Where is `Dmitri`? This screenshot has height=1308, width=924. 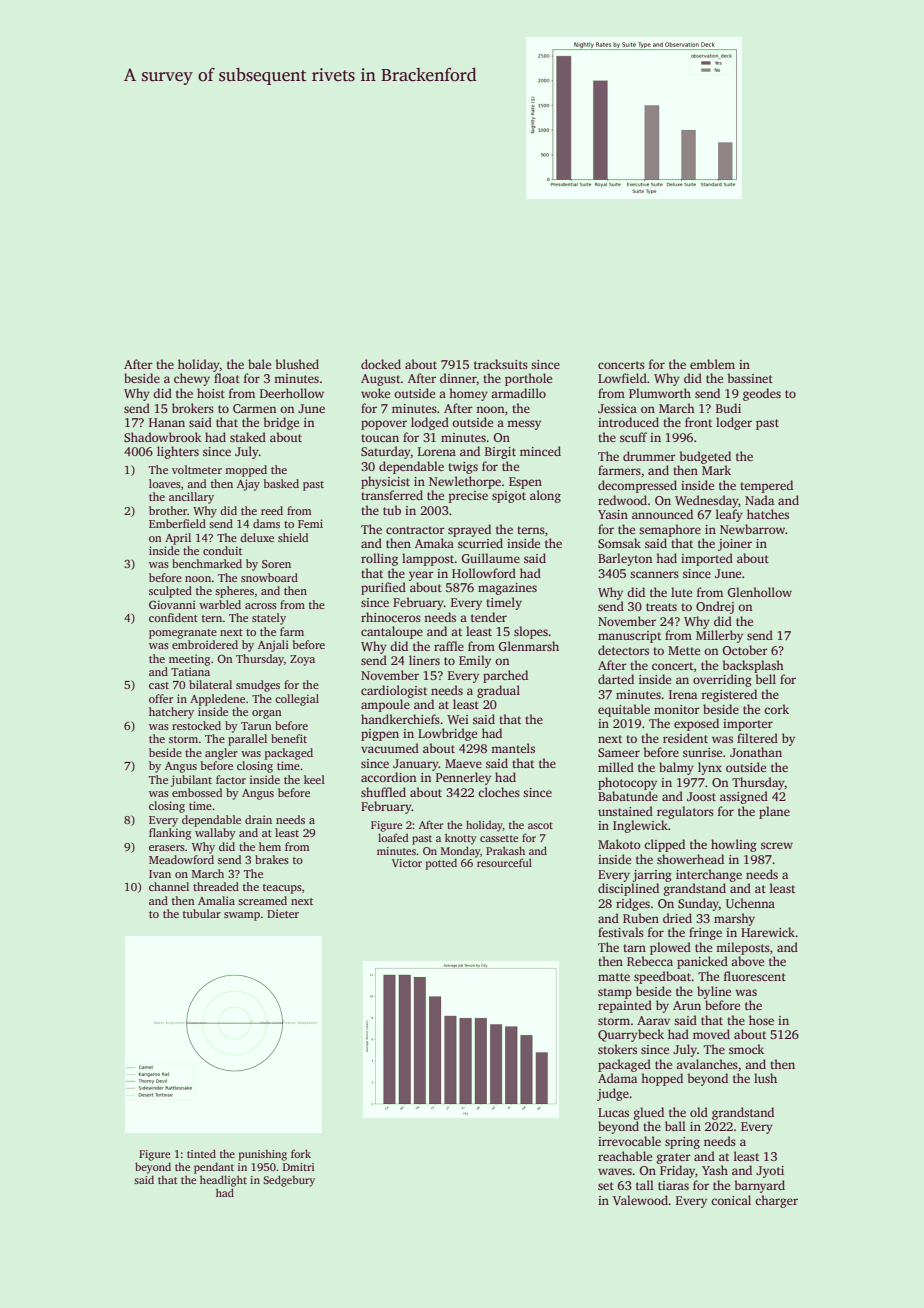 Dmitri is located at coordinates (298, 1167).
